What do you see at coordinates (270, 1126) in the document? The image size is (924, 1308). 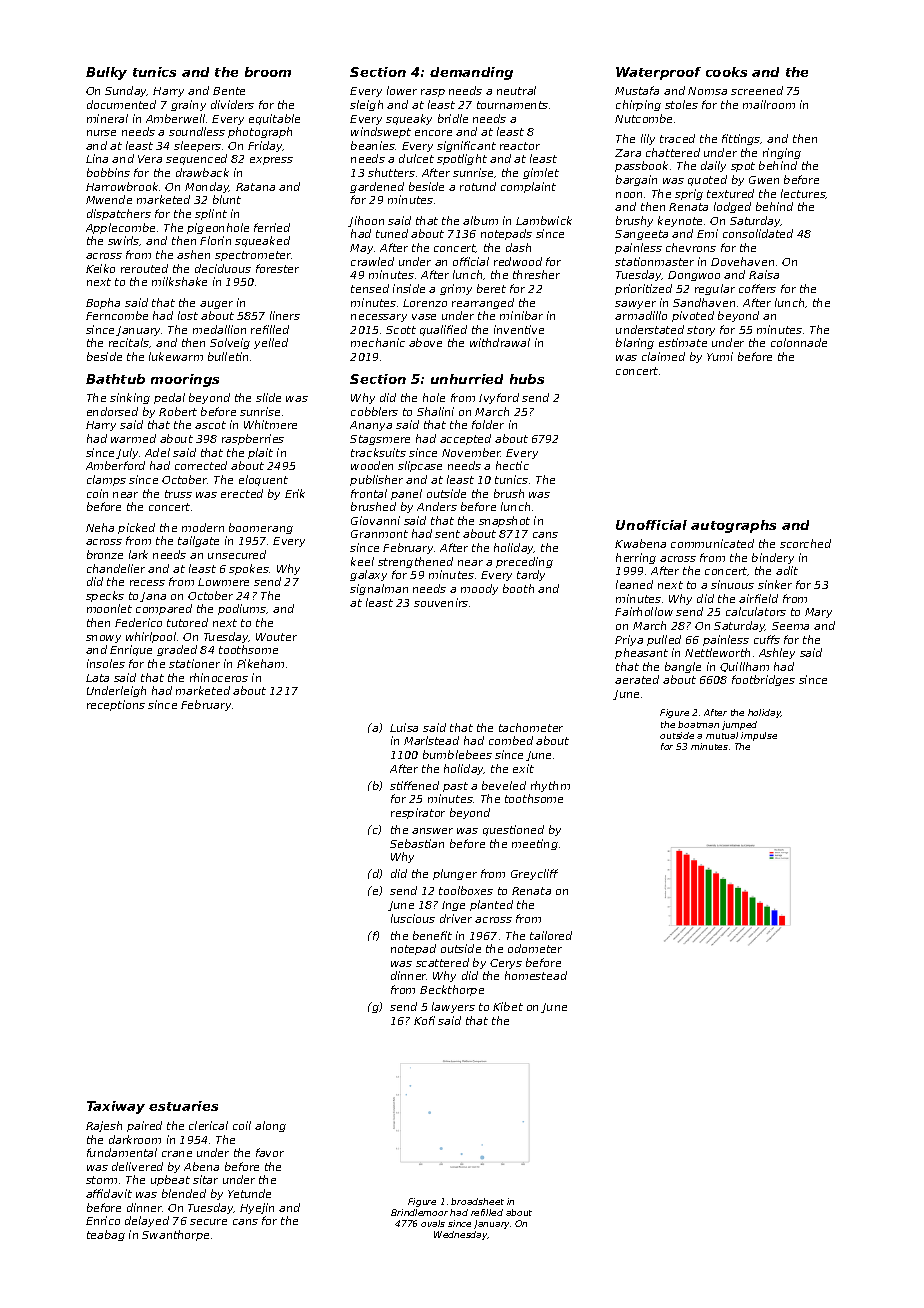 I see `along` at bounding box center [270, 1126].
